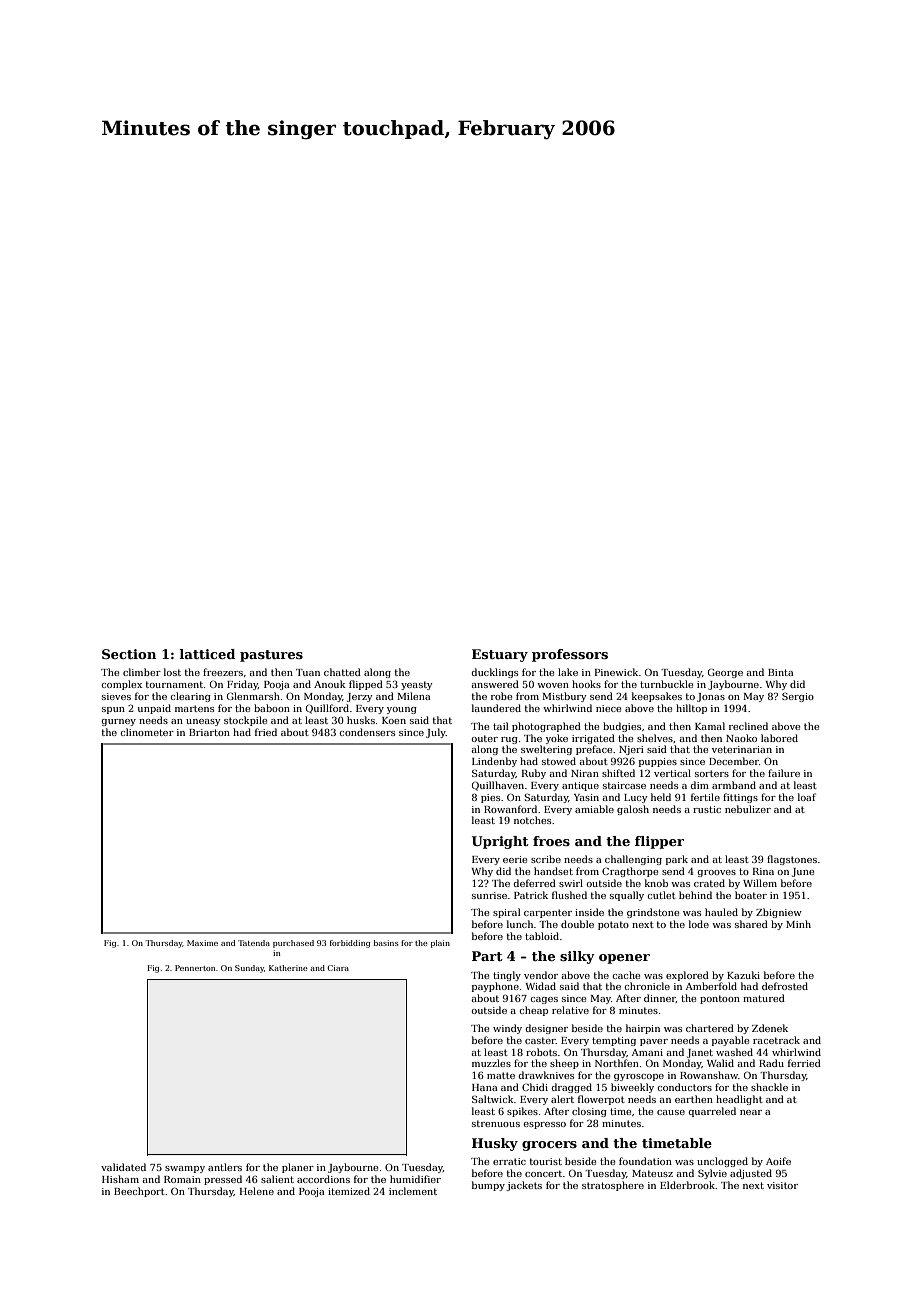  Describe the element at coordinates (116, 696) in the screenshot. I see `sieves` at that location.
